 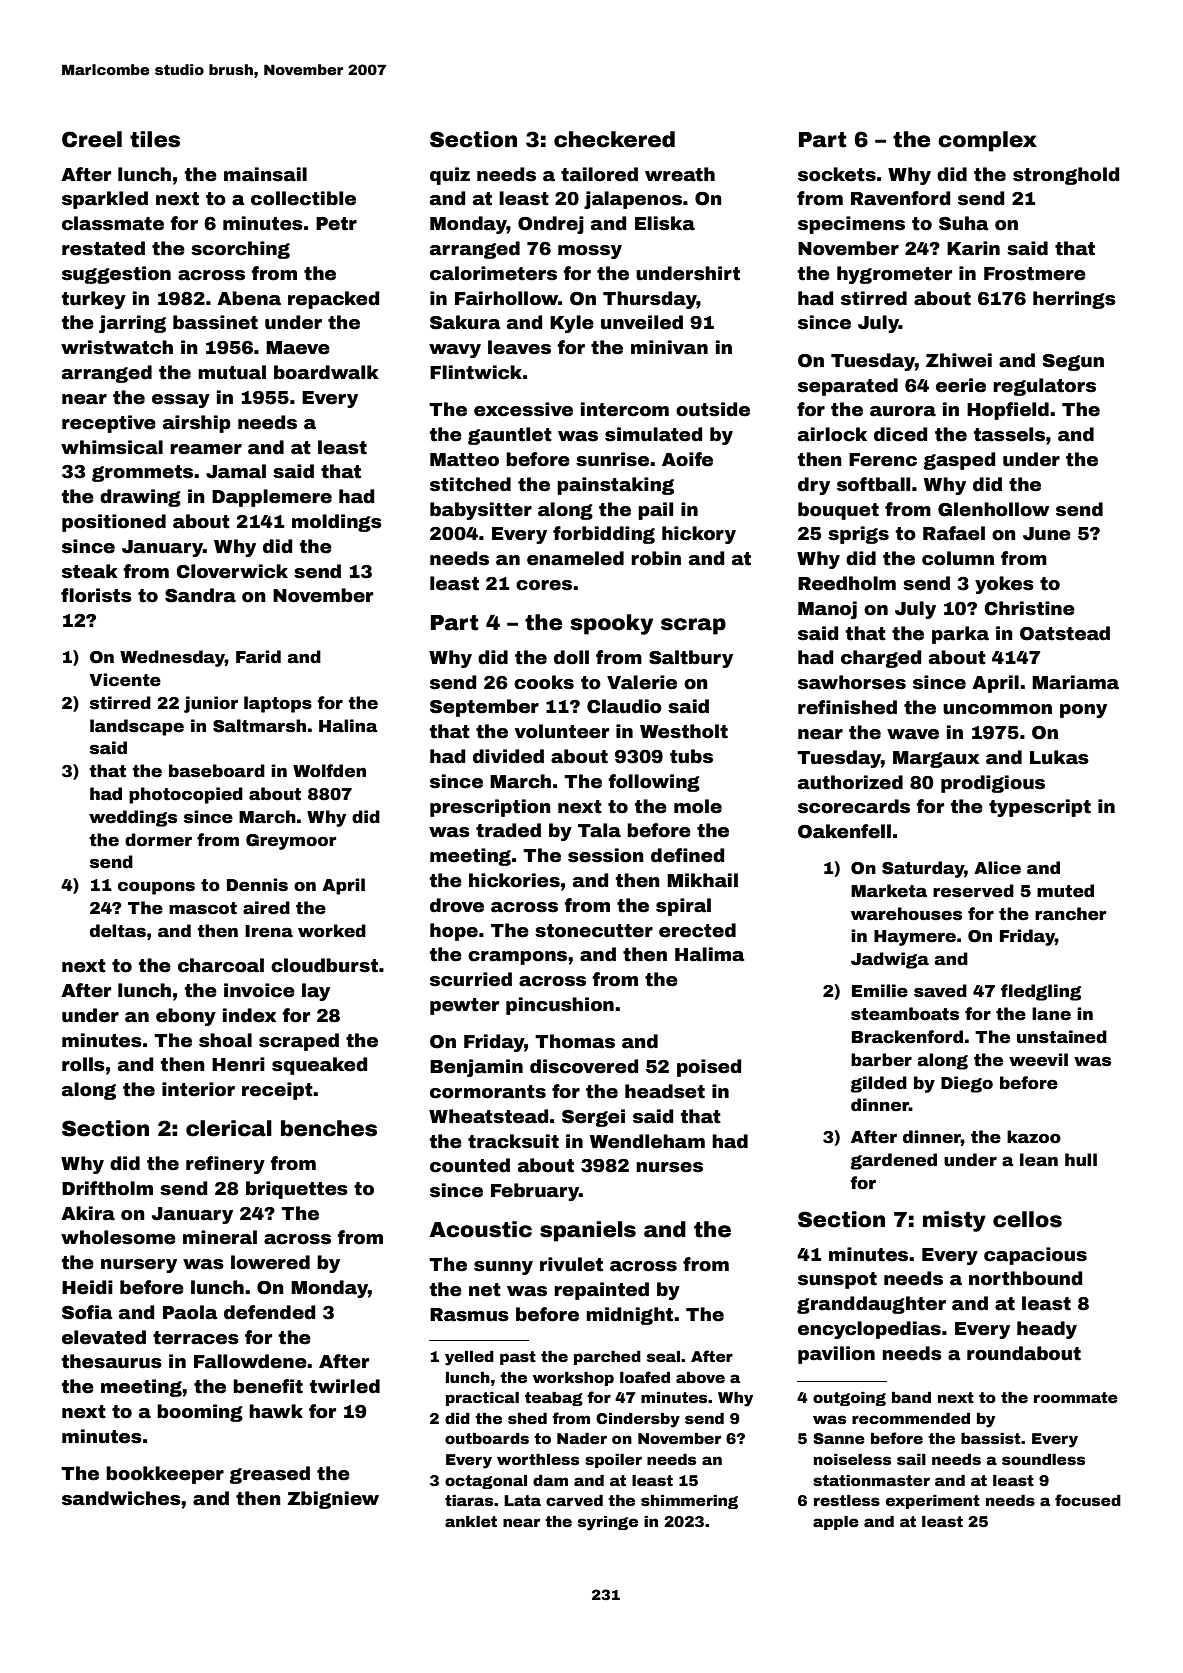 I want to click on wristwatch, so click(x=117, y=347).
